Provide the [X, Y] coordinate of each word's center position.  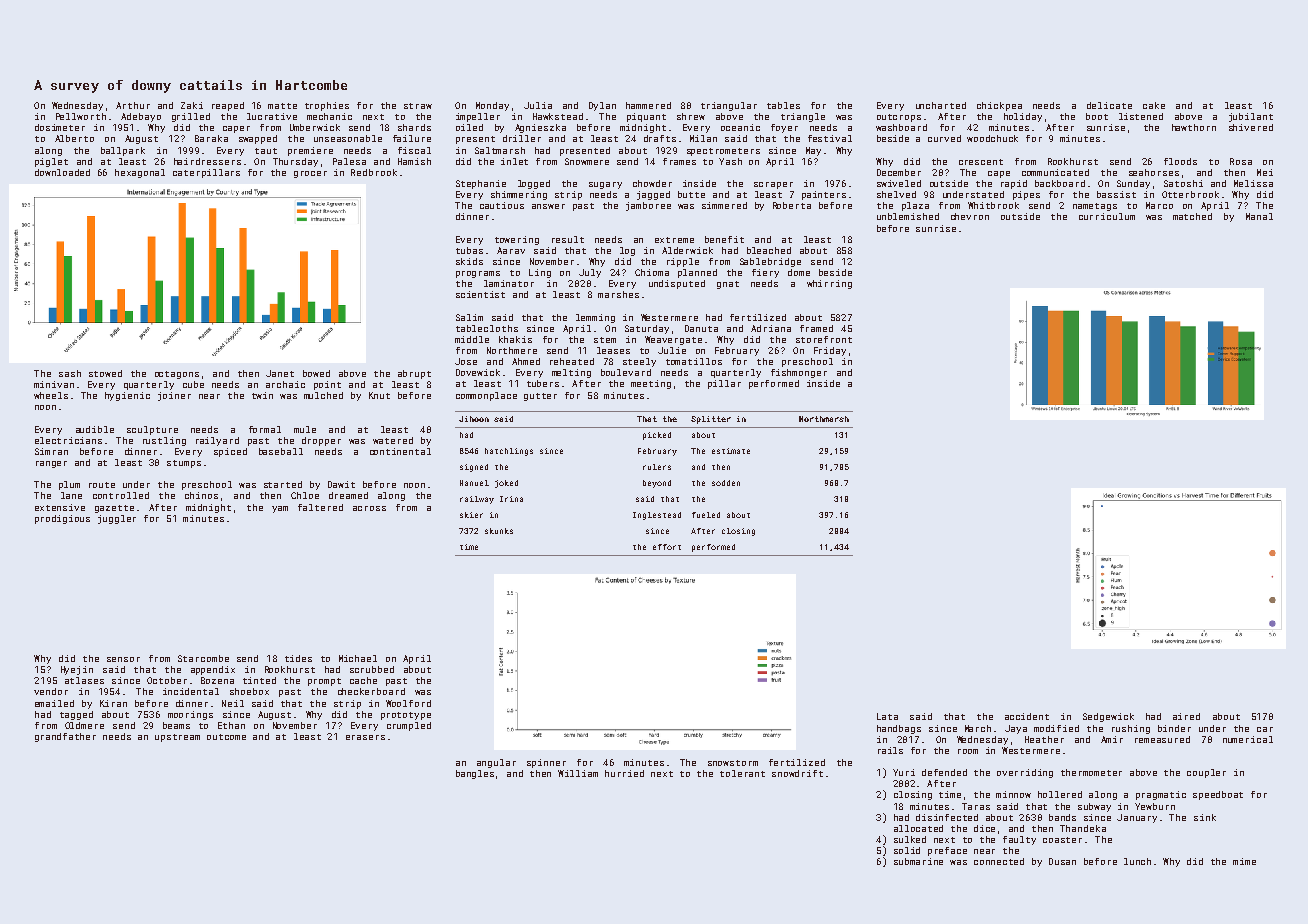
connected [999, 861]
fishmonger [799, 373]
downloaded [62, 172]
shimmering [519, 195]
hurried [624, 773]
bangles [475, 774]
